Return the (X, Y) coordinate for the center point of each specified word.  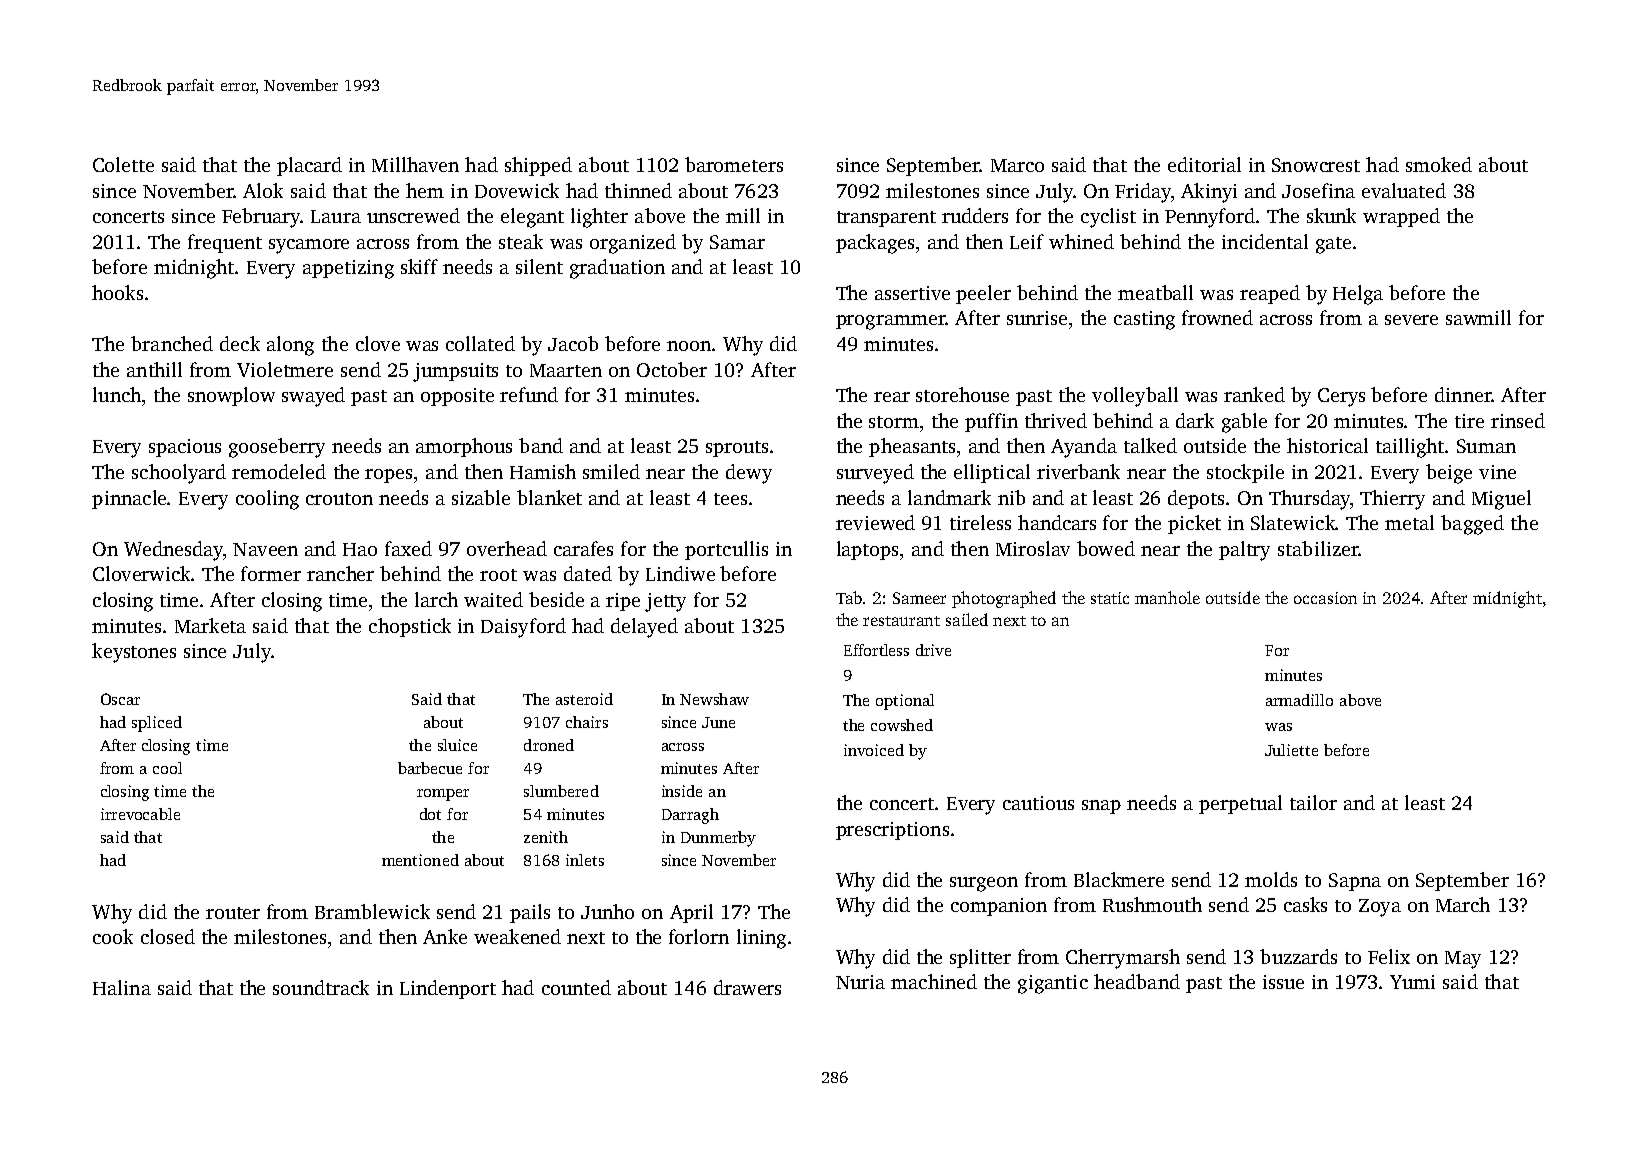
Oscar (120, 699)
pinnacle (130, 499)
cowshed (902, 725)
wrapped (1401, 217)
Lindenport (448, 989)
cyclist (1108, 218)
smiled (611, 471)
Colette (123, 164)
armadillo (1299, 700)
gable (1244, 423)
